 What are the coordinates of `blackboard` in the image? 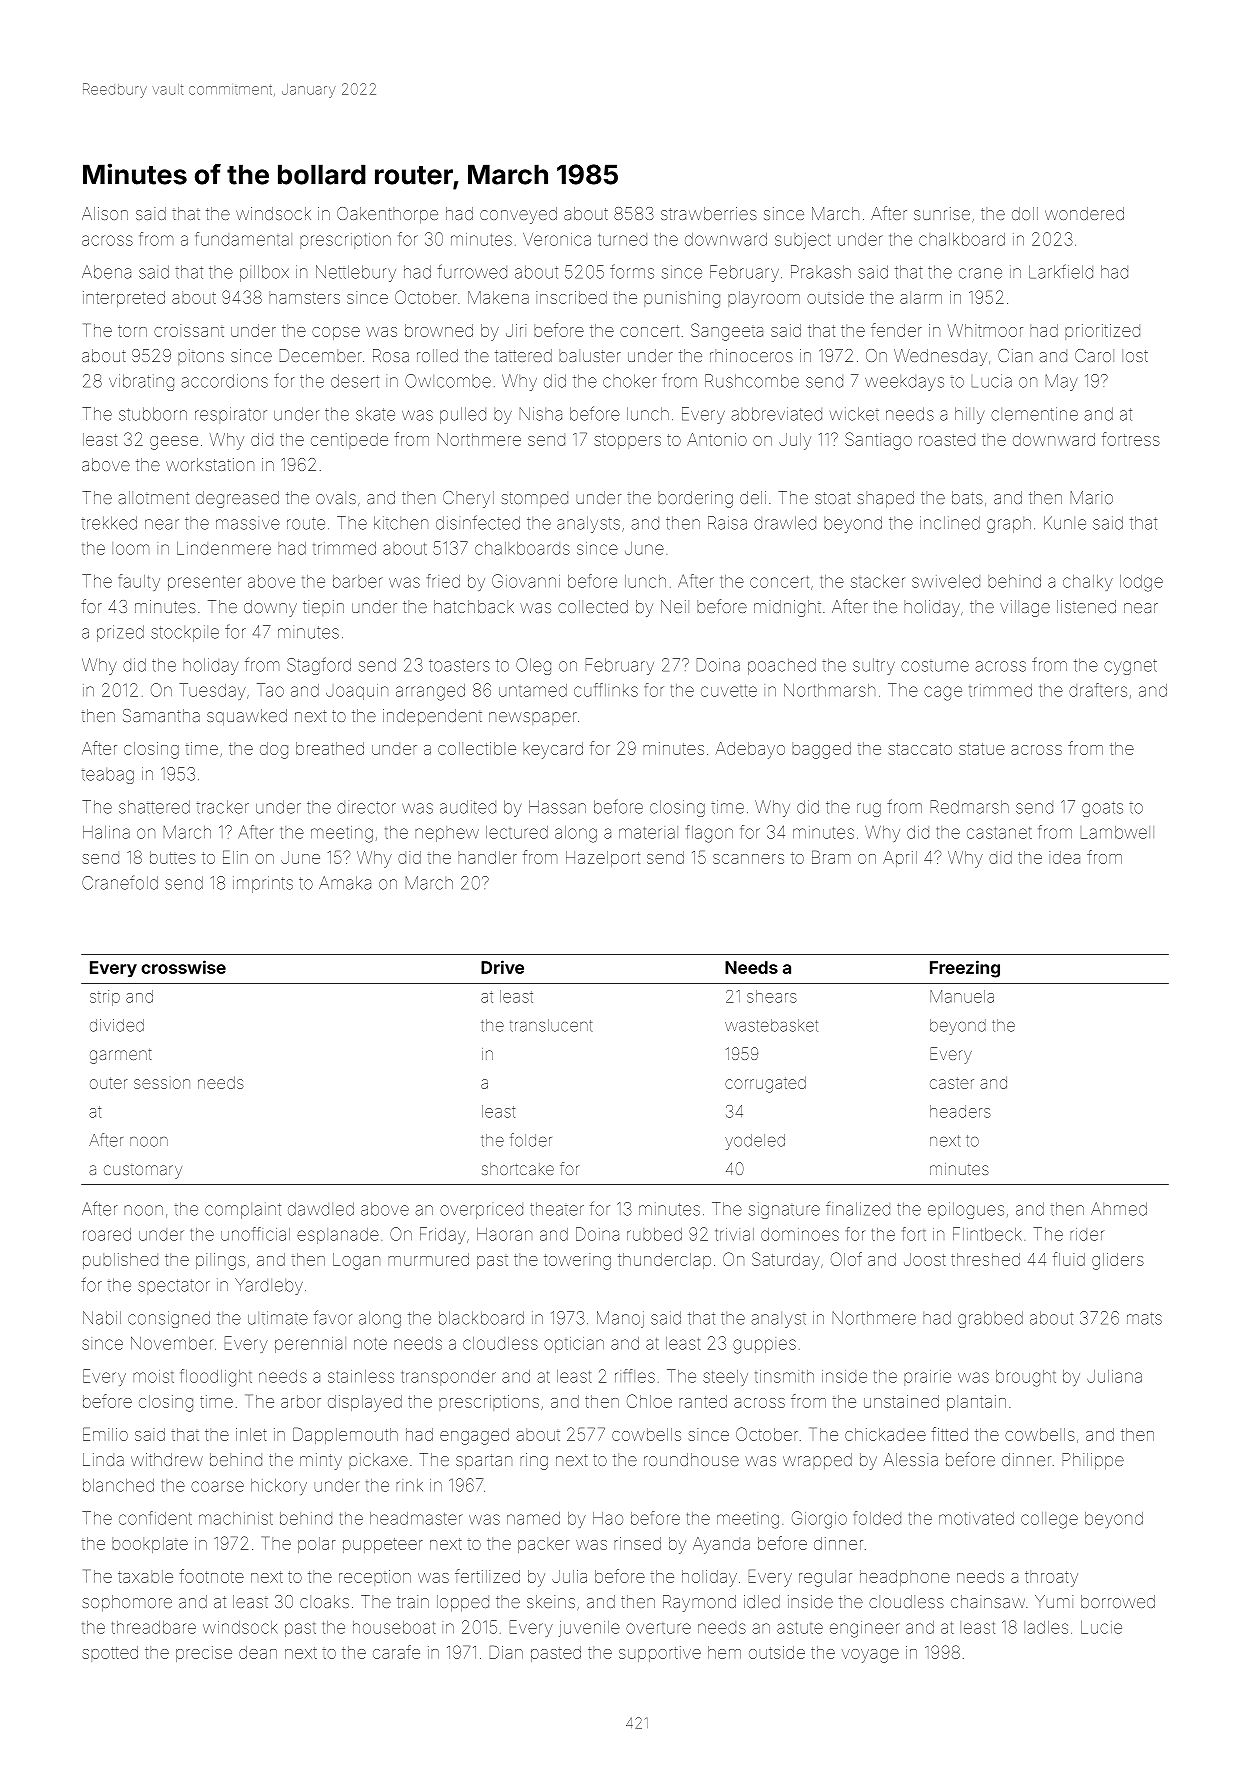 It's located at (481, 1318).
